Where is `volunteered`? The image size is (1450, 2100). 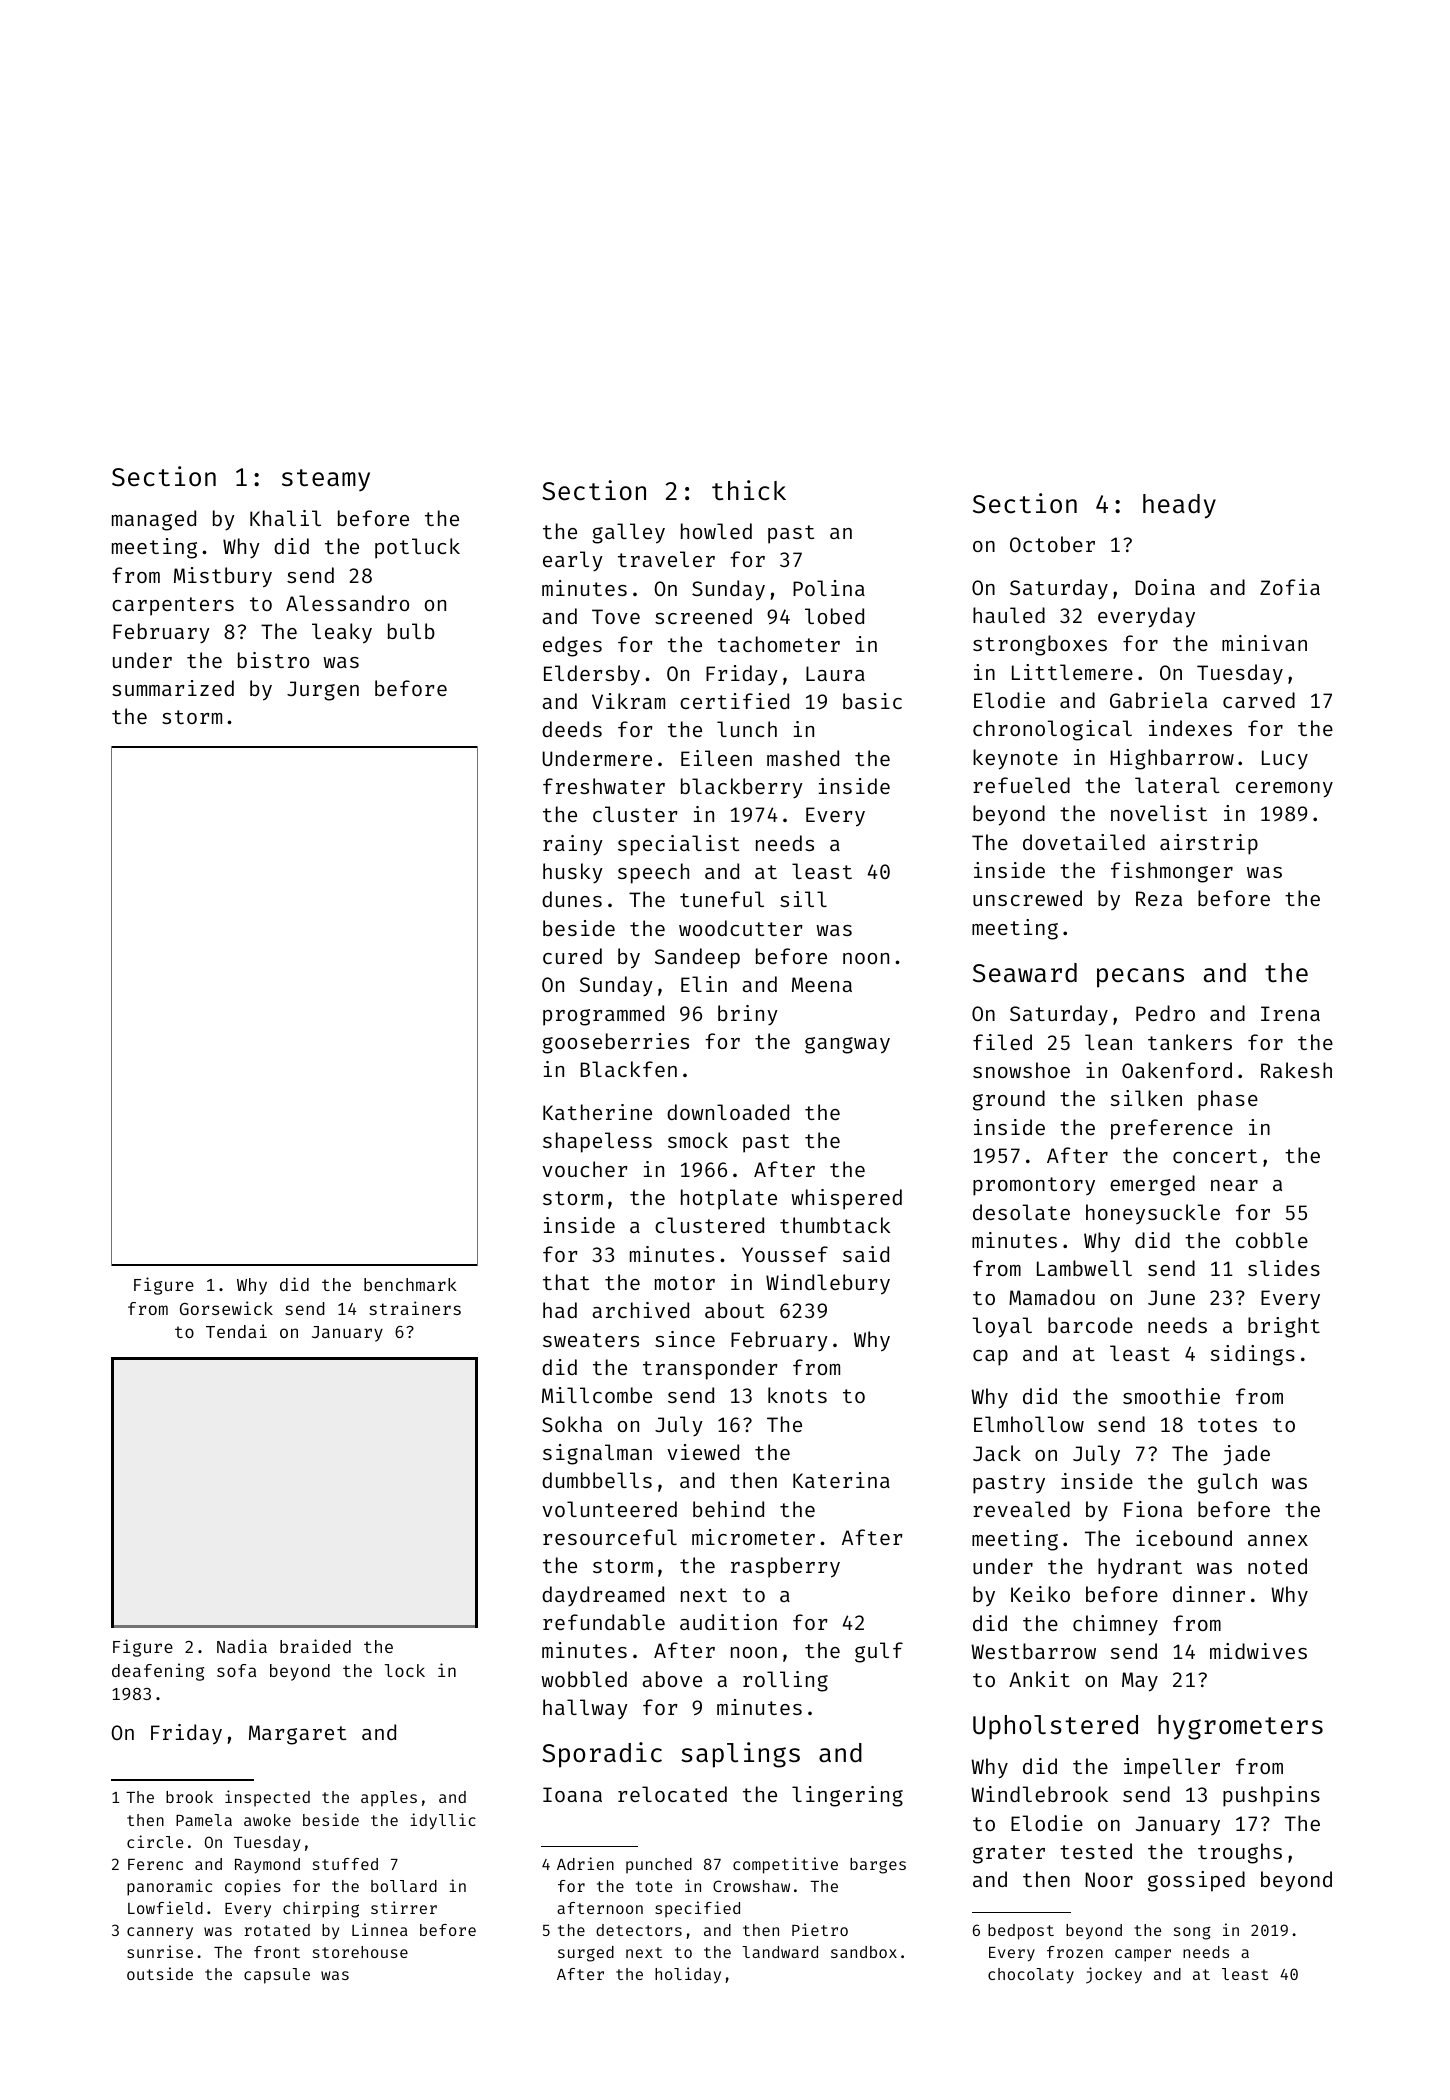
volunteered is located at coordinates (609, 1509).
